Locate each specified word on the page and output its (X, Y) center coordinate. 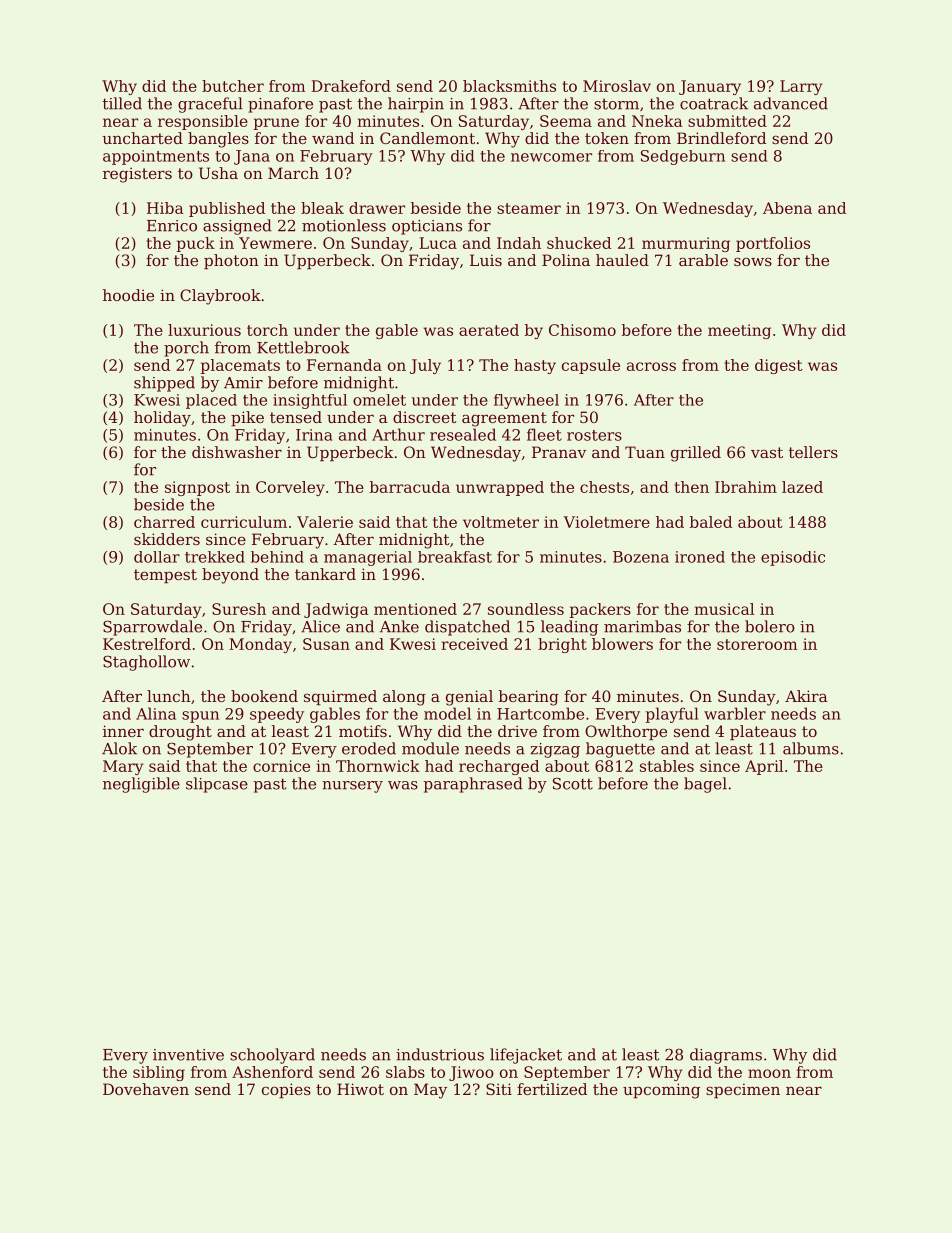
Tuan (645, 452)
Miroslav (617, 86)
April (764, 767)
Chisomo (582, 330)
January (710, 87)
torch (267, 330)
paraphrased (473, 785)
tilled (122, 103)
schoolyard (272, 1056)
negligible (141, 785)
